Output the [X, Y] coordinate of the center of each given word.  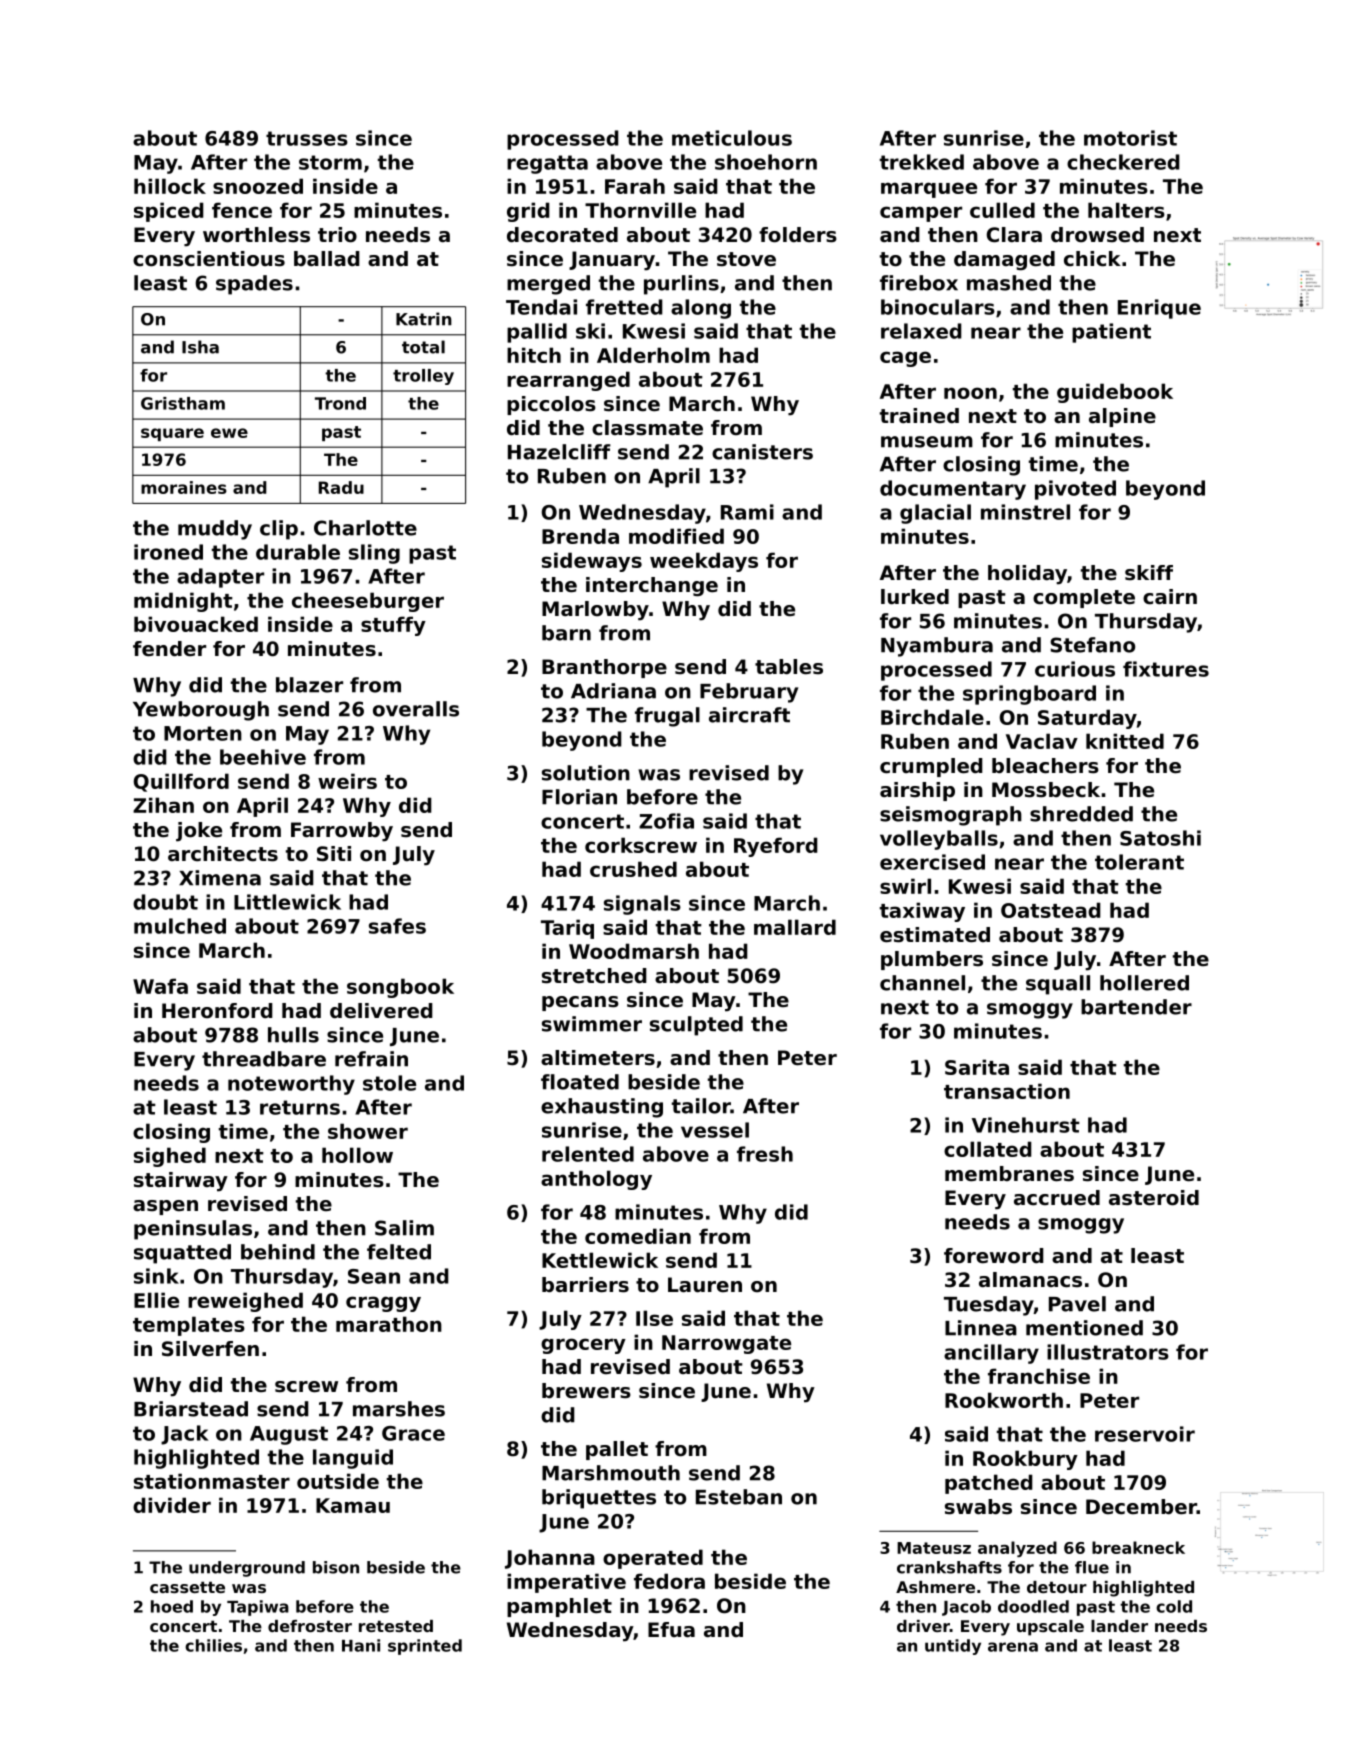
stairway [181, 1182]
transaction [1007, 1091]
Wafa [160, 986]
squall [1058, 985]
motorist [1130, 138]
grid [528, 212]
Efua [671, 1630]
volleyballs [939, 840]
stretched [594, 976]
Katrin [424, 319]
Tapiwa [258, 1608]
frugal [667, 717]
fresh [765, 1154]
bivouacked [196, 624]
